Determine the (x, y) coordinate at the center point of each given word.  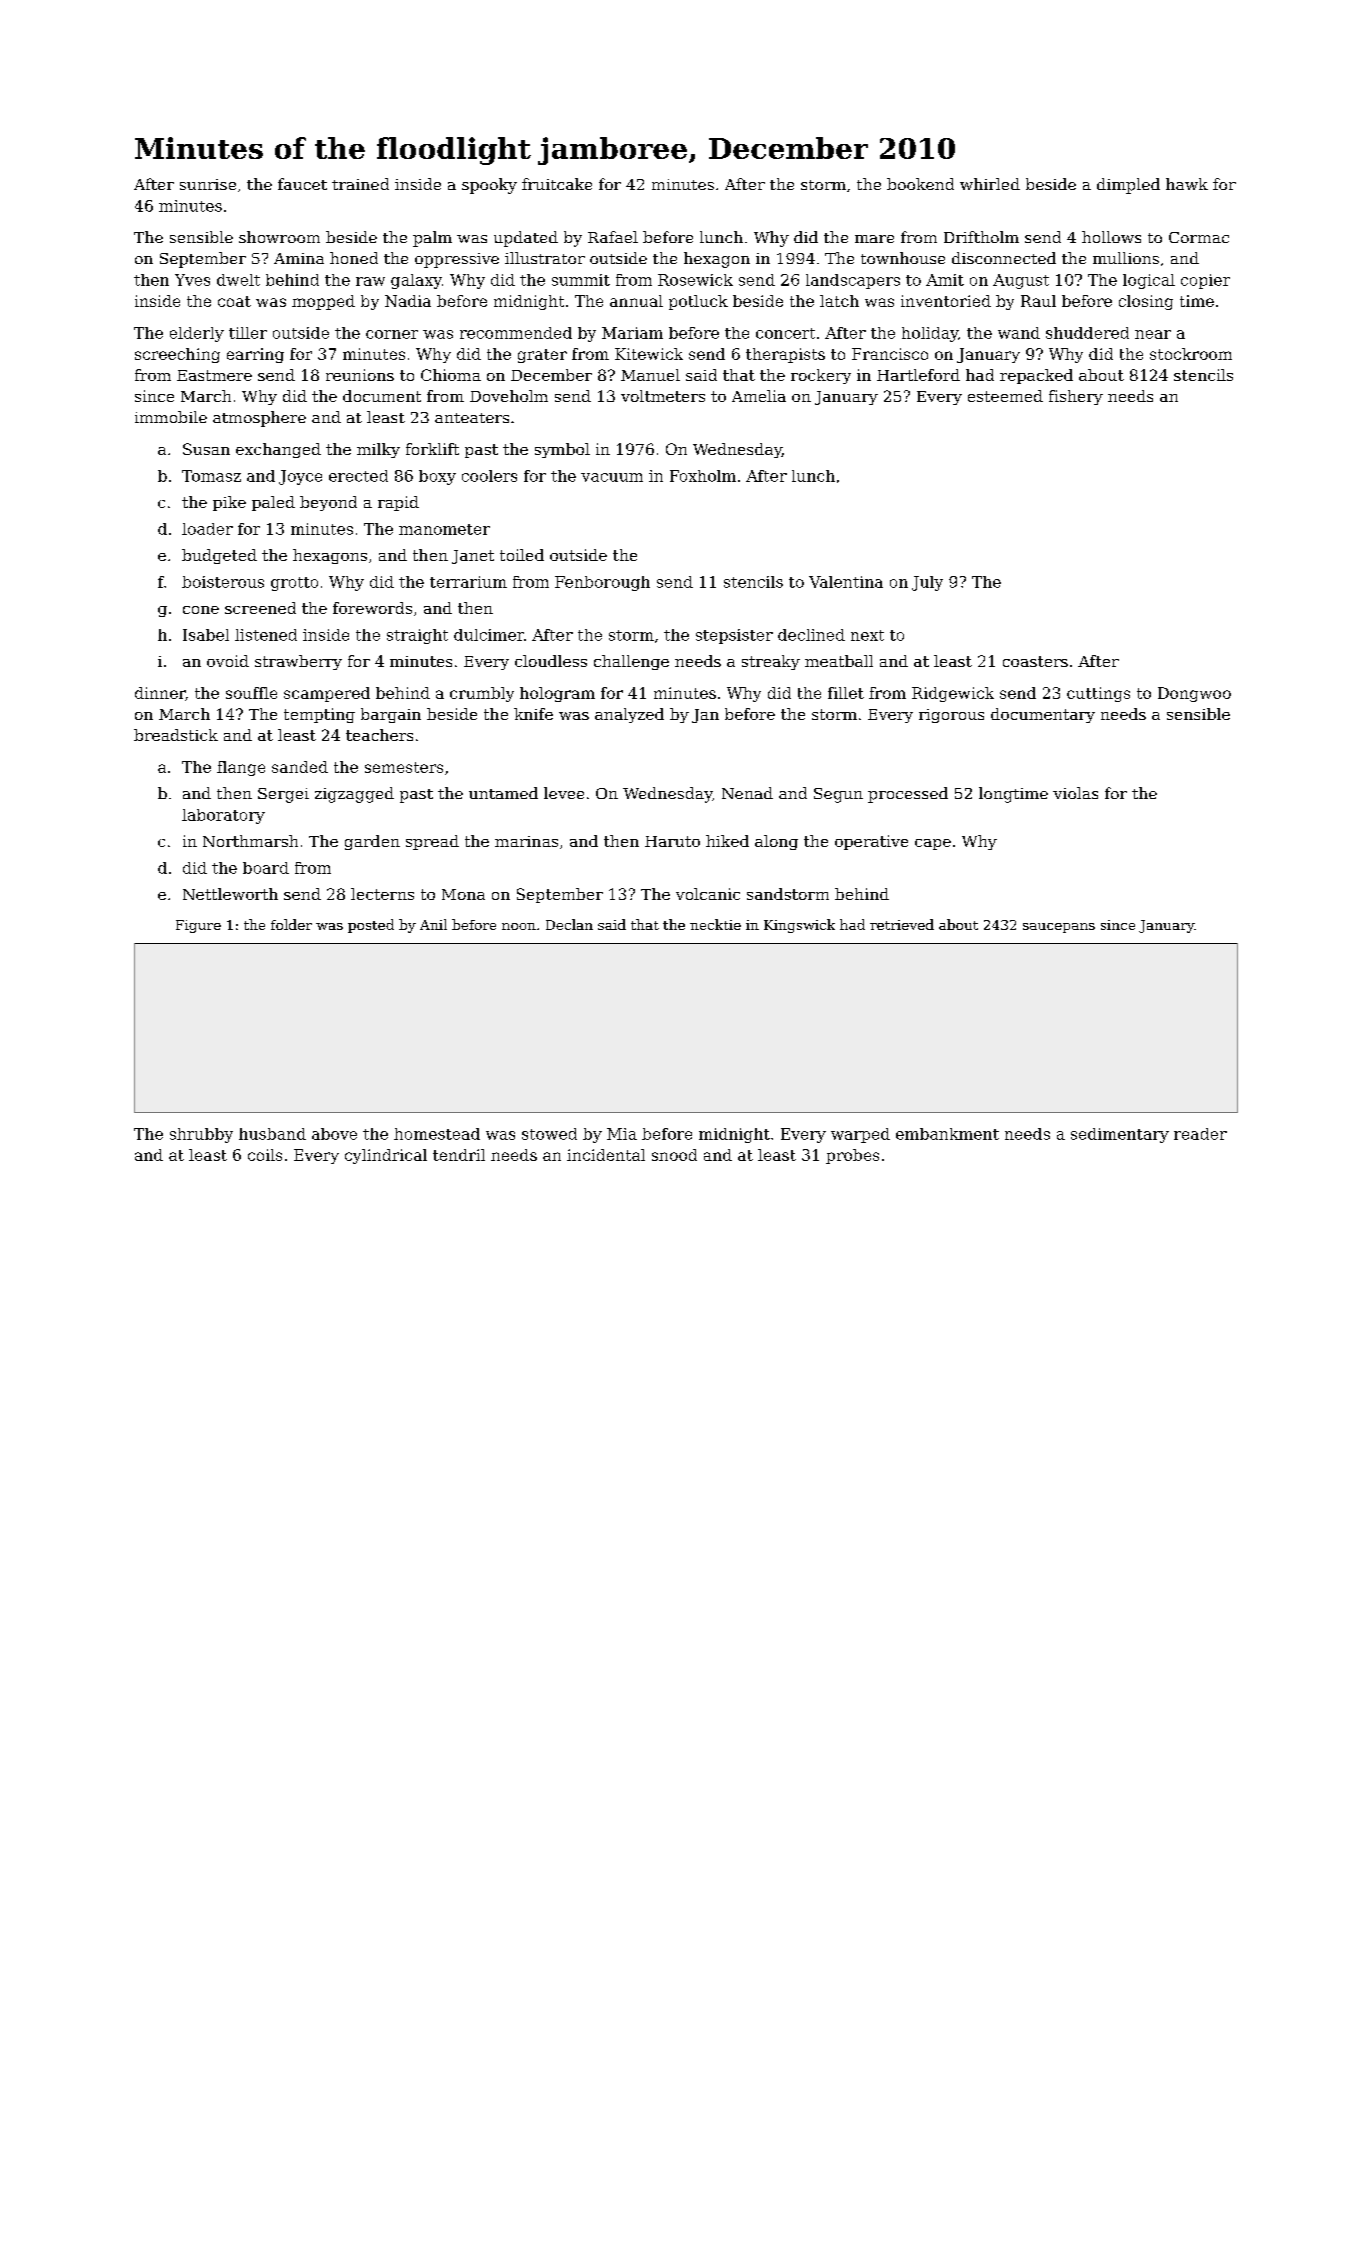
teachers (379, 735)
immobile (171, 417)
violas (1075, 793)
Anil (433, 924)
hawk (1187, 184)
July (927, 583)
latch (839, 301)
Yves (192, 280)
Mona (463, 894)
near (1153, 334)
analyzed (629, 715)
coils (265, 1155)
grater (542, 356)
